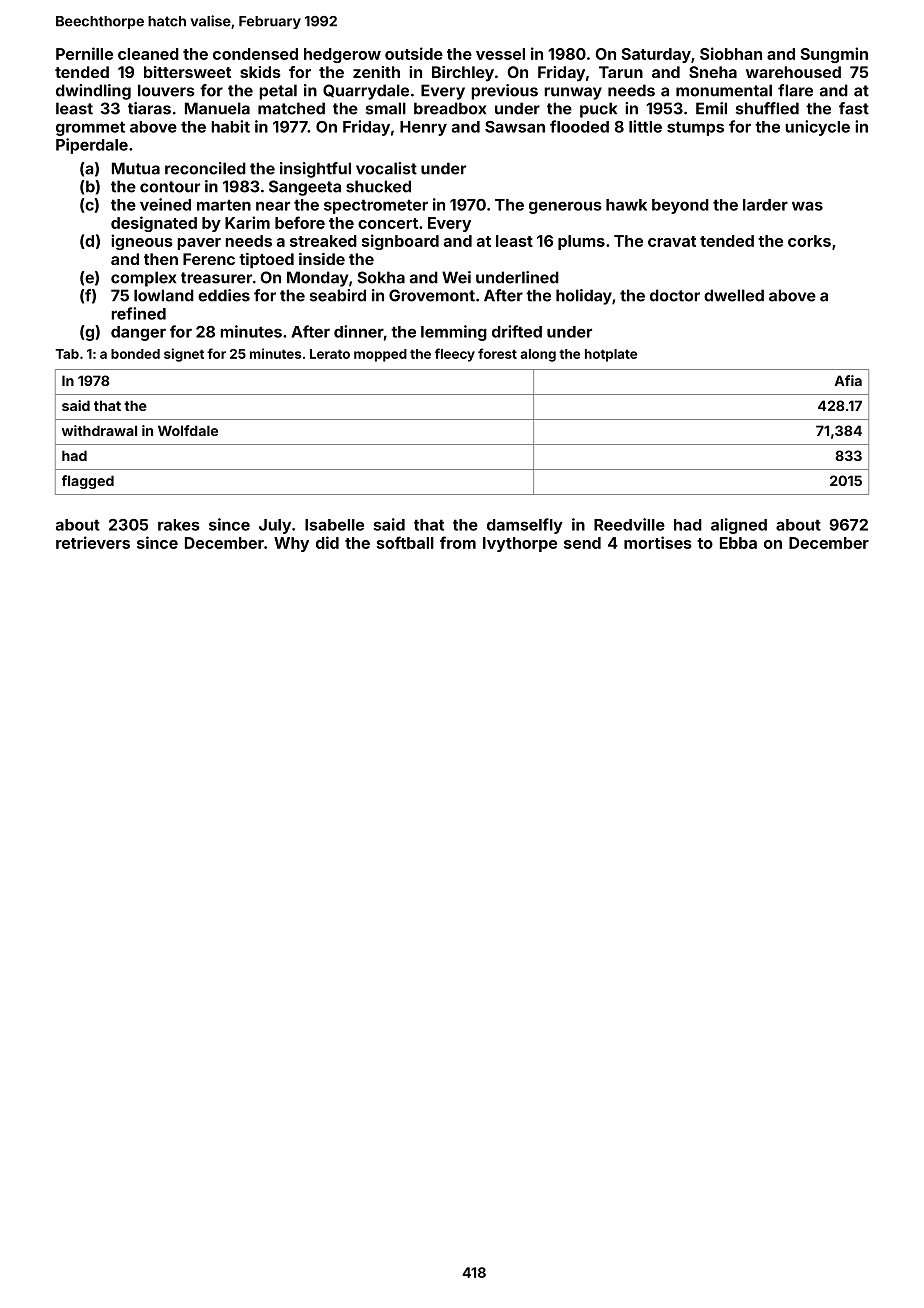 Image resolution: width=924 pixels, height=1308 pixels. Describe the element at coordinates (731, 53) in the image. I see `Siobhan` at that location.
